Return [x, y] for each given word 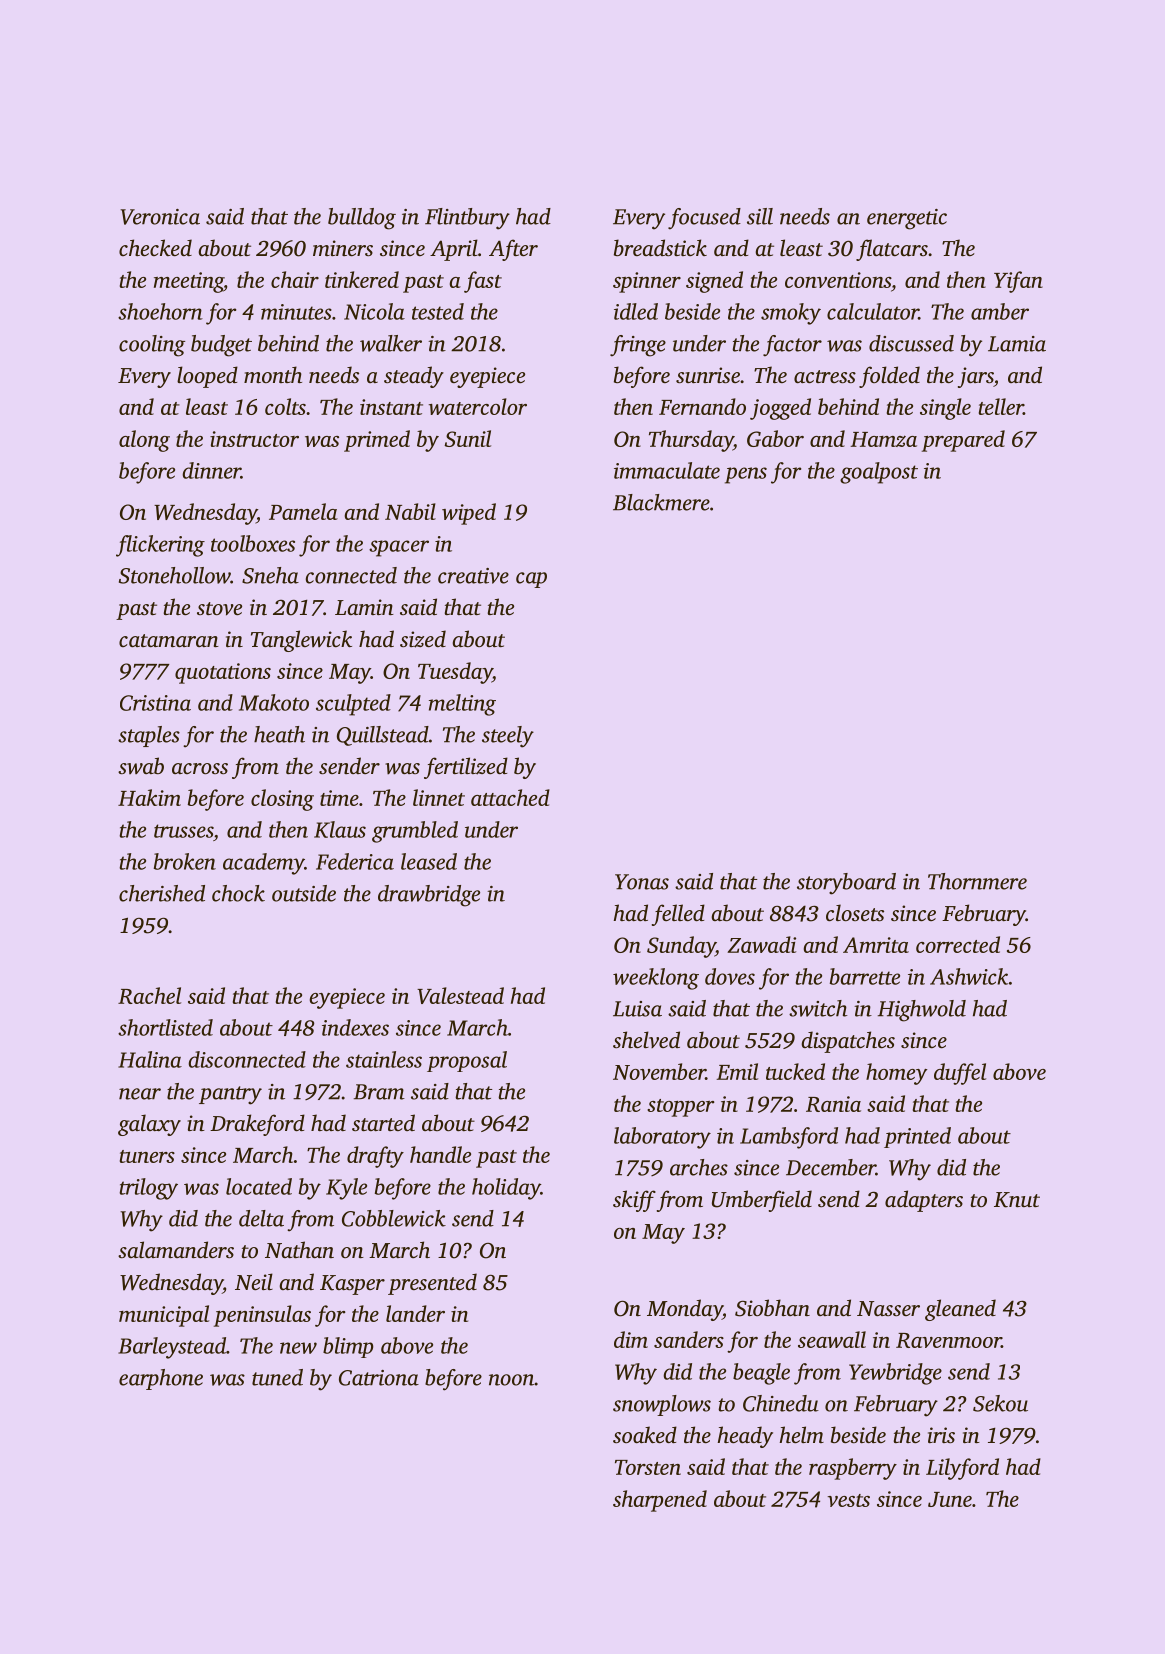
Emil [737, 1071]
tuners [147, 1156]
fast [483, 282]
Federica [355, 861]
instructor [254, 439]
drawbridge [429, 896]
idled [636, 311]
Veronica [160, 217]
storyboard [846, 884]
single [945, 409]
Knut [1017, 1200]
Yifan [1018, 282]
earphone [161, 1379]
